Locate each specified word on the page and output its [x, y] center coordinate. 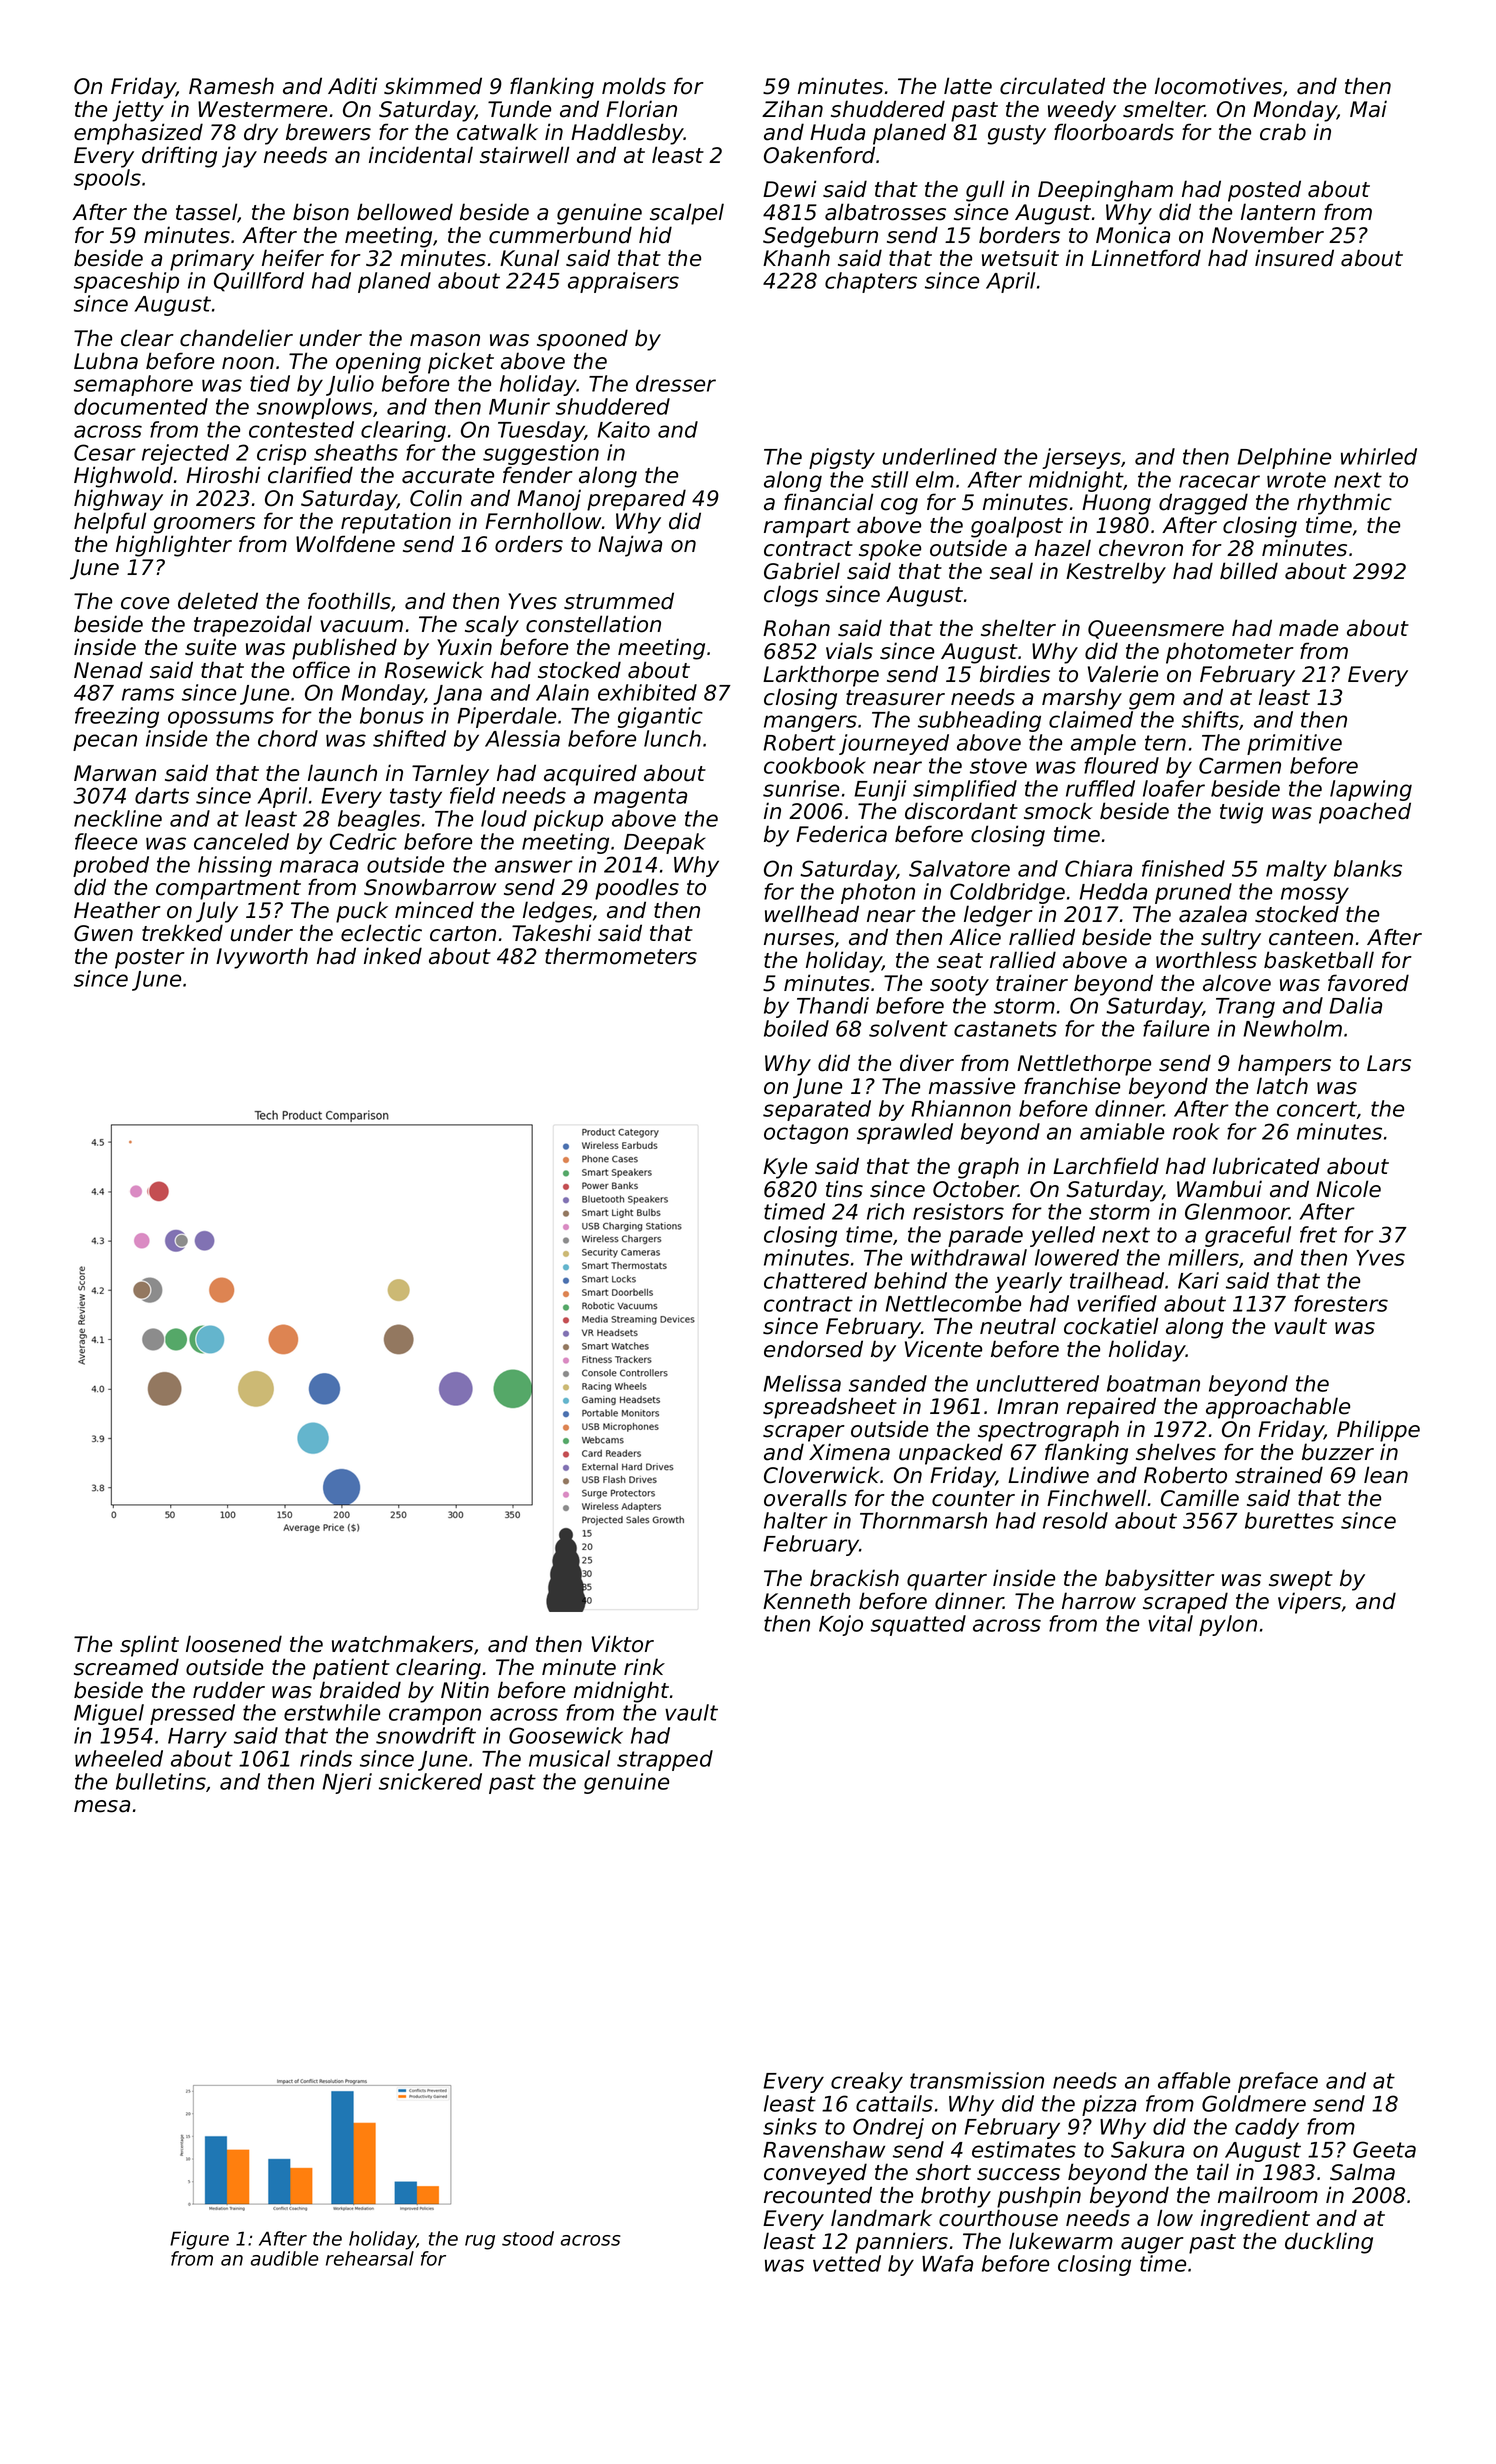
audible [284, 2258]
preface [1278, 2082]
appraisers [623, 282]
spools [107, 179]
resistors [958, 1211]
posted [1264, 191]
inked [393, 956]
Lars [1389, 1063]
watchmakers [402, 1644]
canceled [241, 841]
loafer [1174, 788]
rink [644, 1666]
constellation [593, 624]
